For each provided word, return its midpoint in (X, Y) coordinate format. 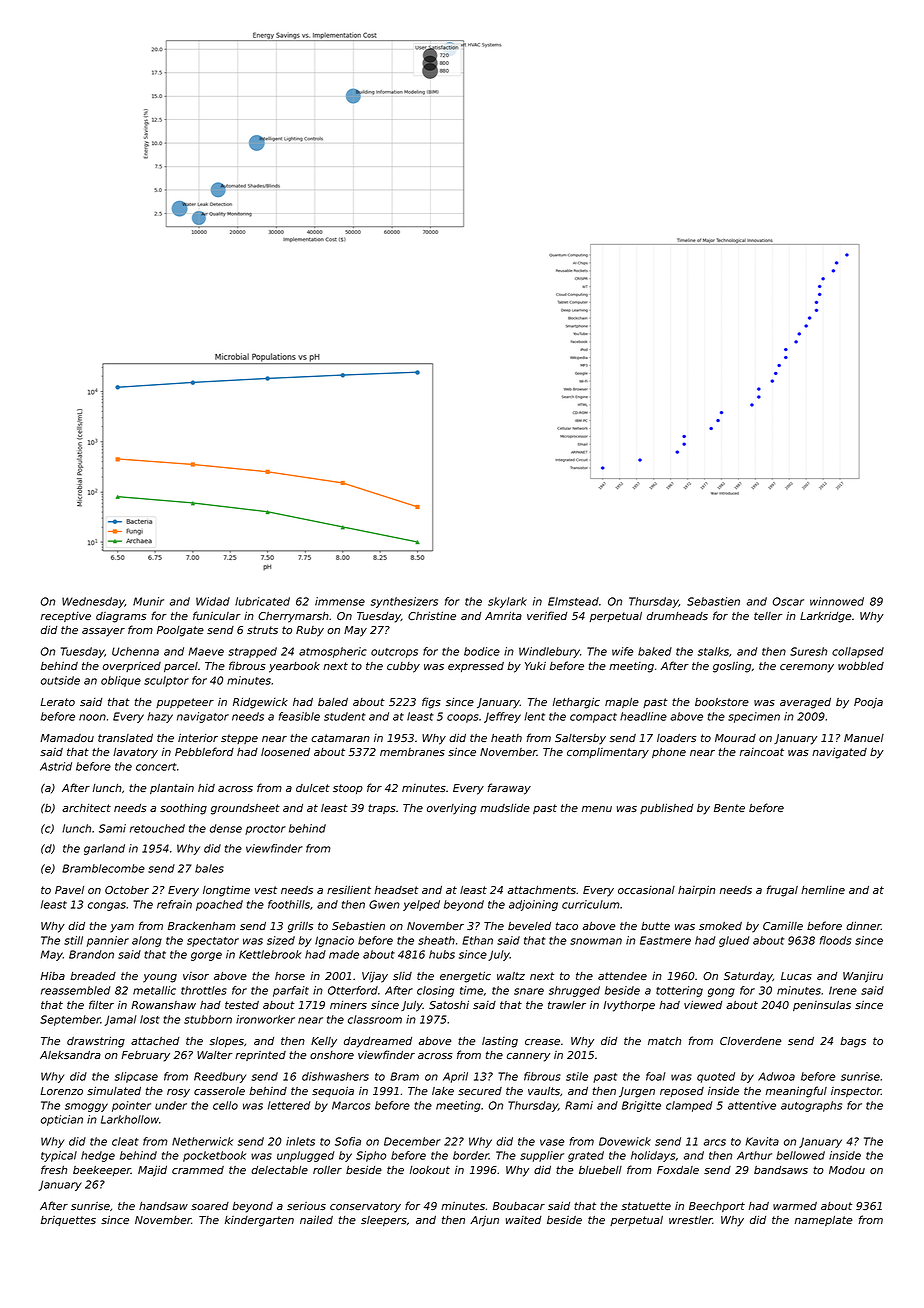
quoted (716, 1077)
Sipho (371, 1156)
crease (542, 1042)
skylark (507, 602)
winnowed (837, 601)
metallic (154, 990)
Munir (148, 601)
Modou (847, 1170)
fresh (54, 1169)
